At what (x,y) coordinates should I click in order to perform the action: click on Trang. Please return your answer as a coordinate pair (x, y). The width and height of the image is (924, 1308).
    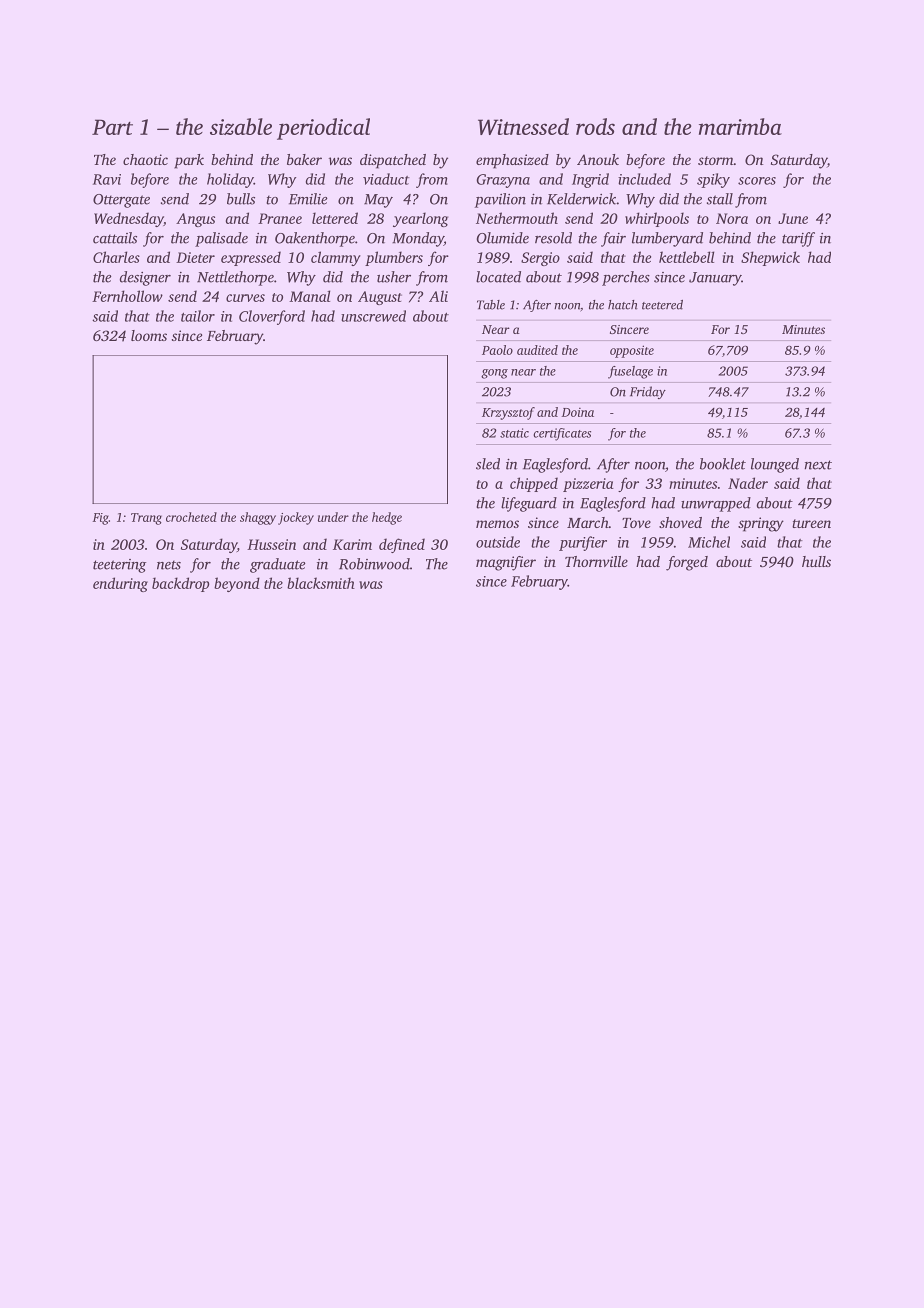
    Looking at the image, I should click on (146, 519).
